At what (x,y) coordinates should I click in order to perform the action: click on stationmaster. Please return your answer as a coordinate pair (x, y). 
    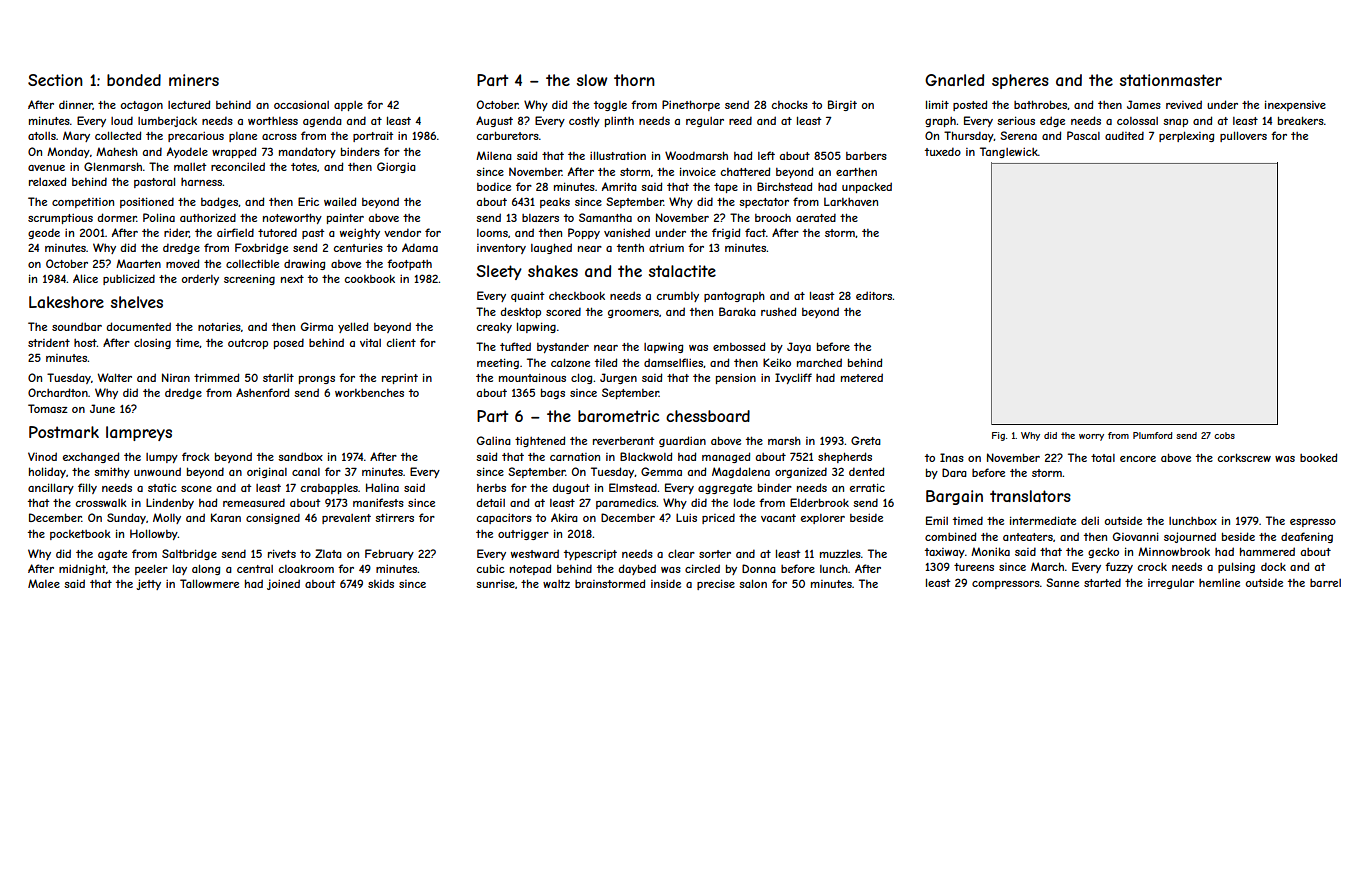
    Looking at the image, I should click on (1171, 80).
